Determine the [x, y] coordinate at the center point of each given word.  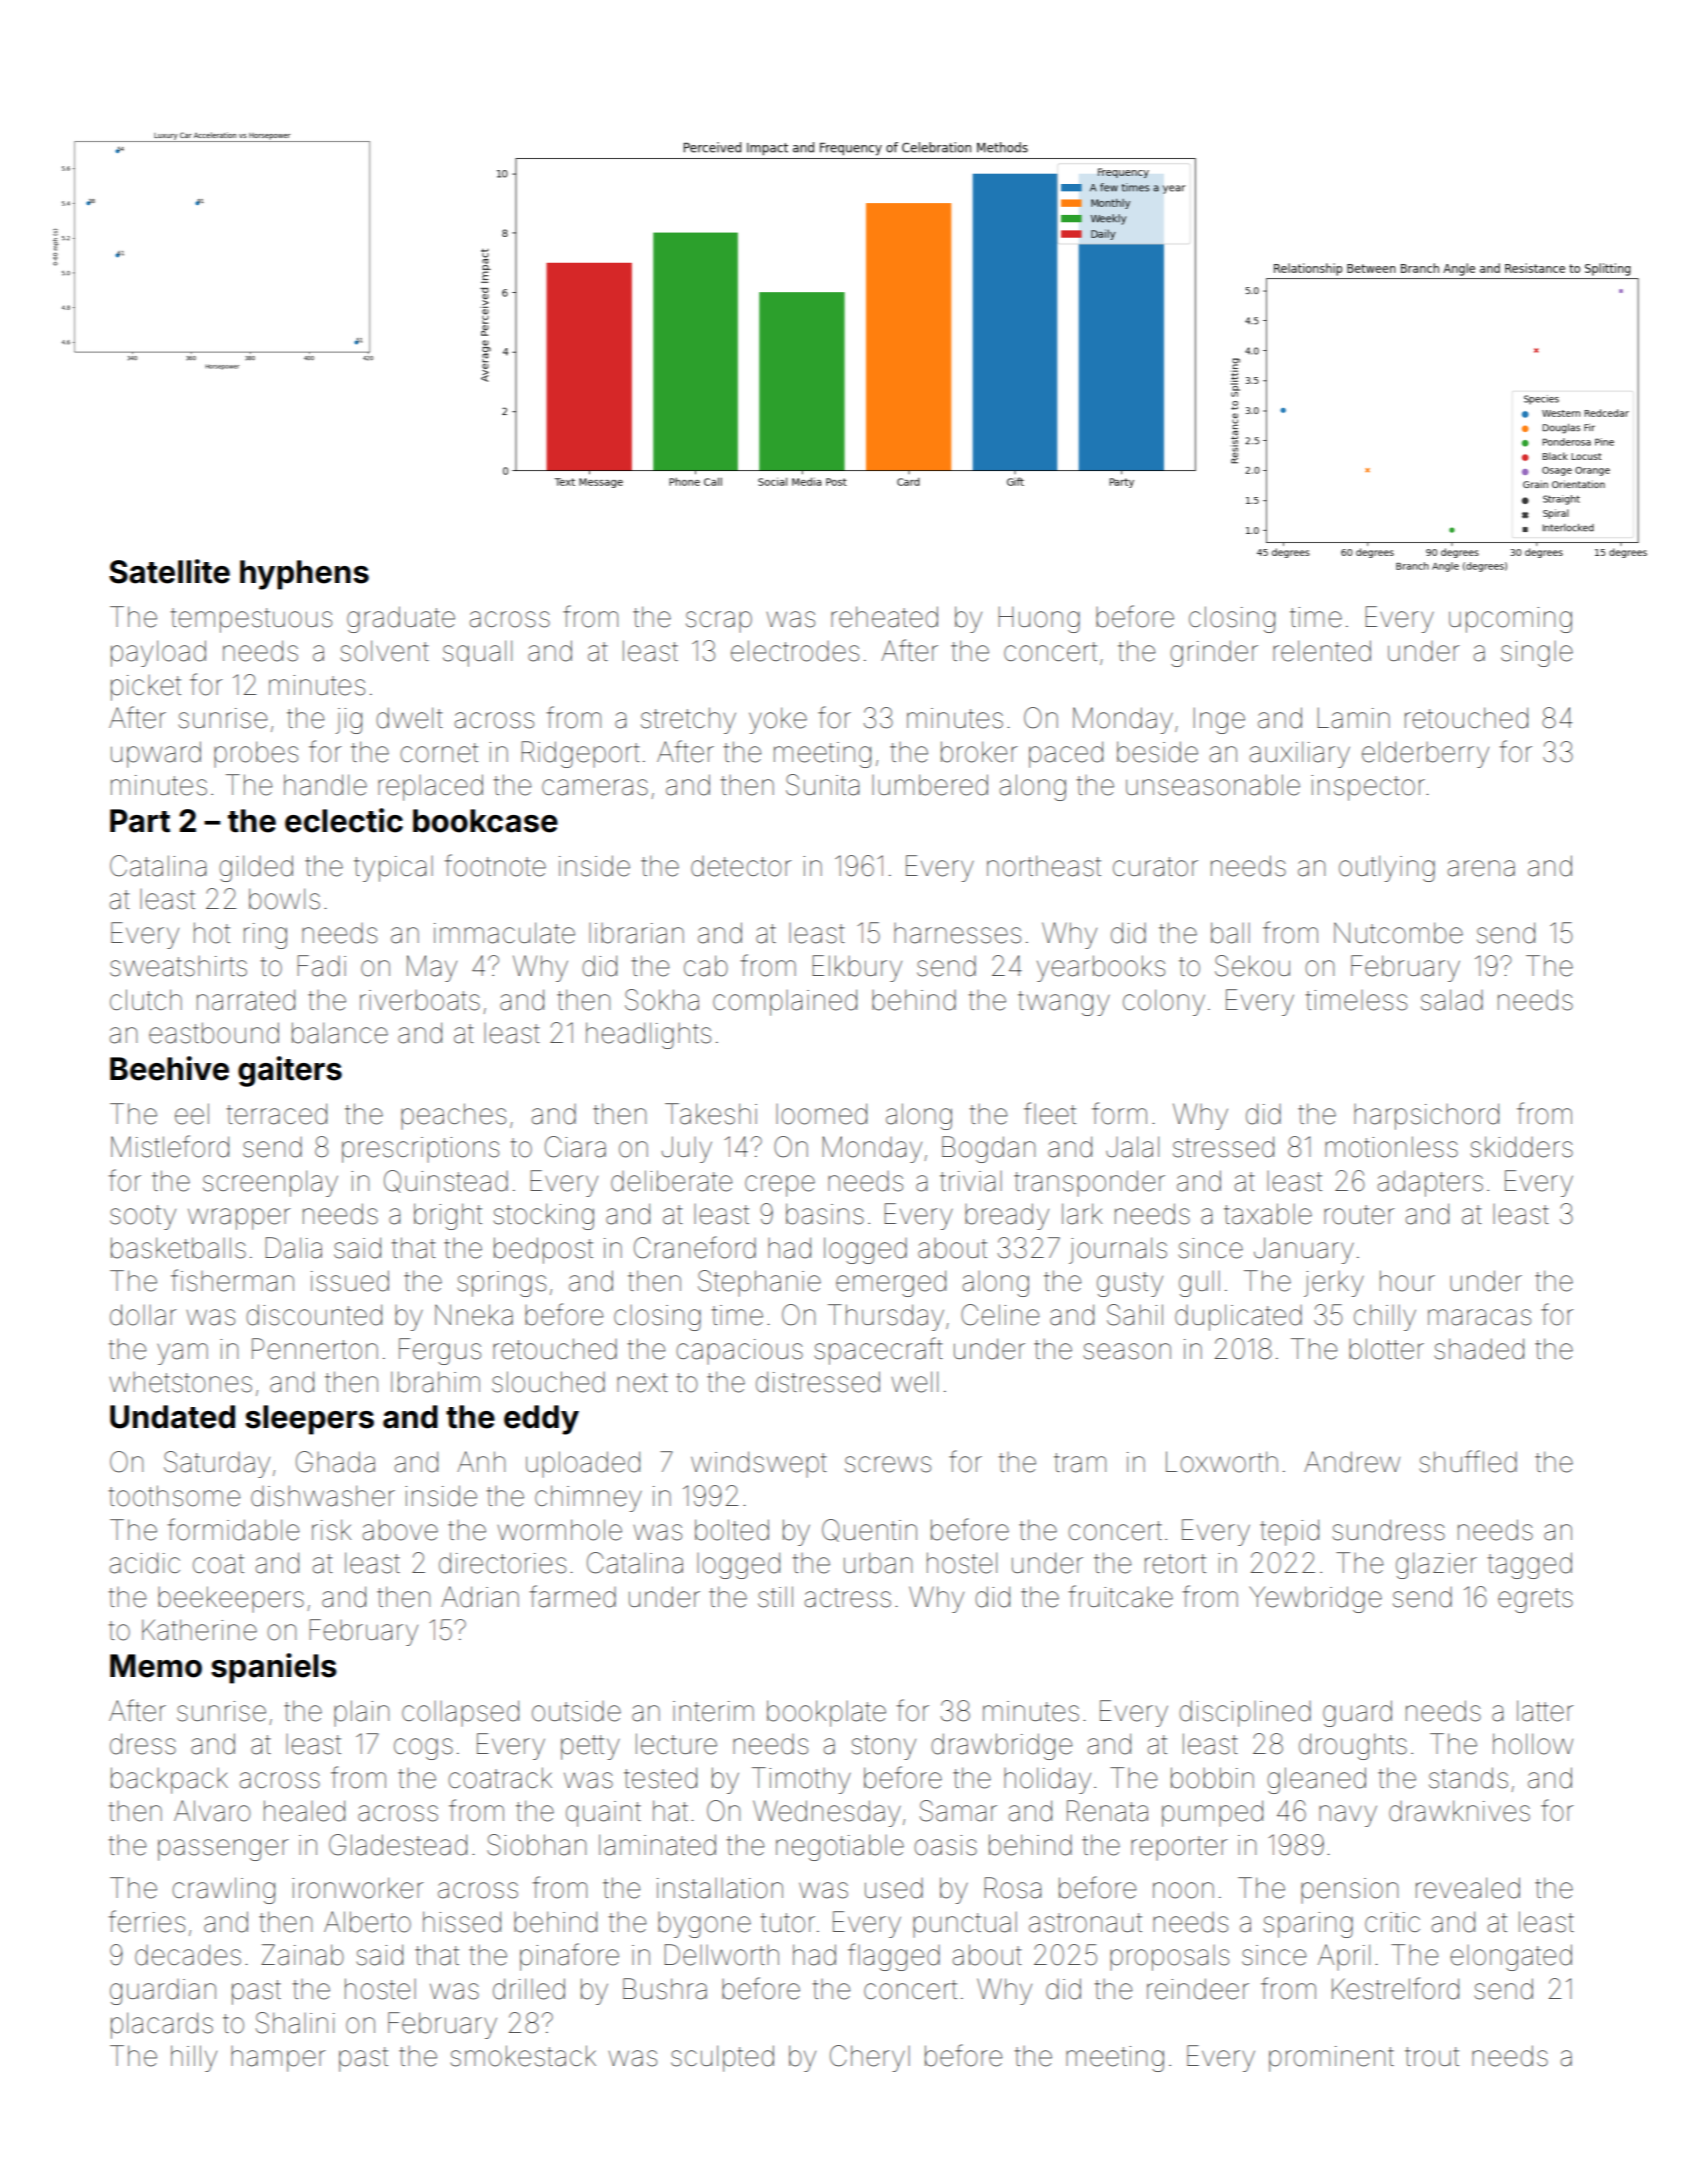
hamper [278, 2059]
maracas [1479, 1317]
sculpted [722, 2058]
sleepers [309, 1420]
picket [146, 688]
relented [1322, 651]
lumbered [930, 785]
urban [878, 1563]
